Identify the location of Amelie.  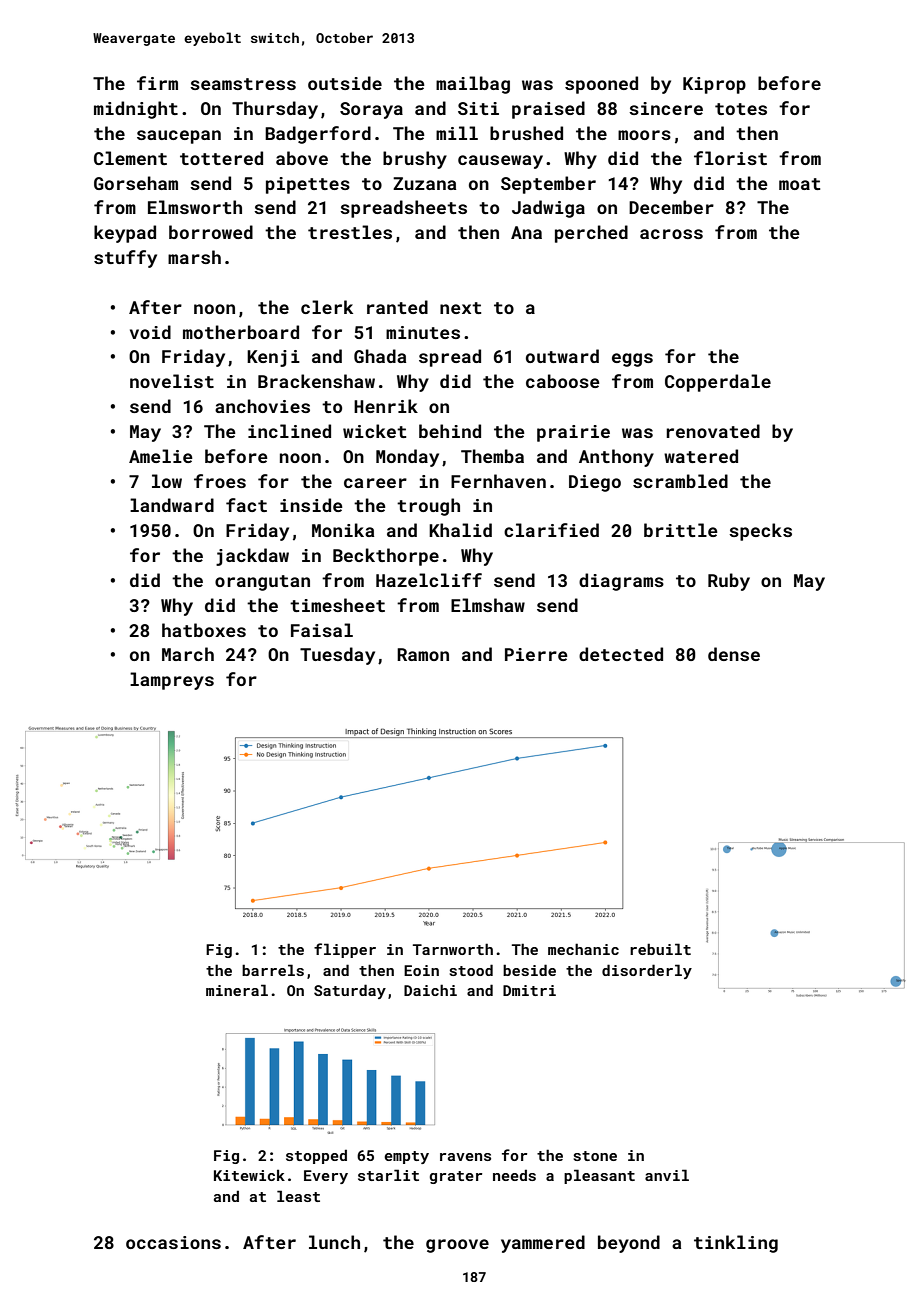
(161, 456).
